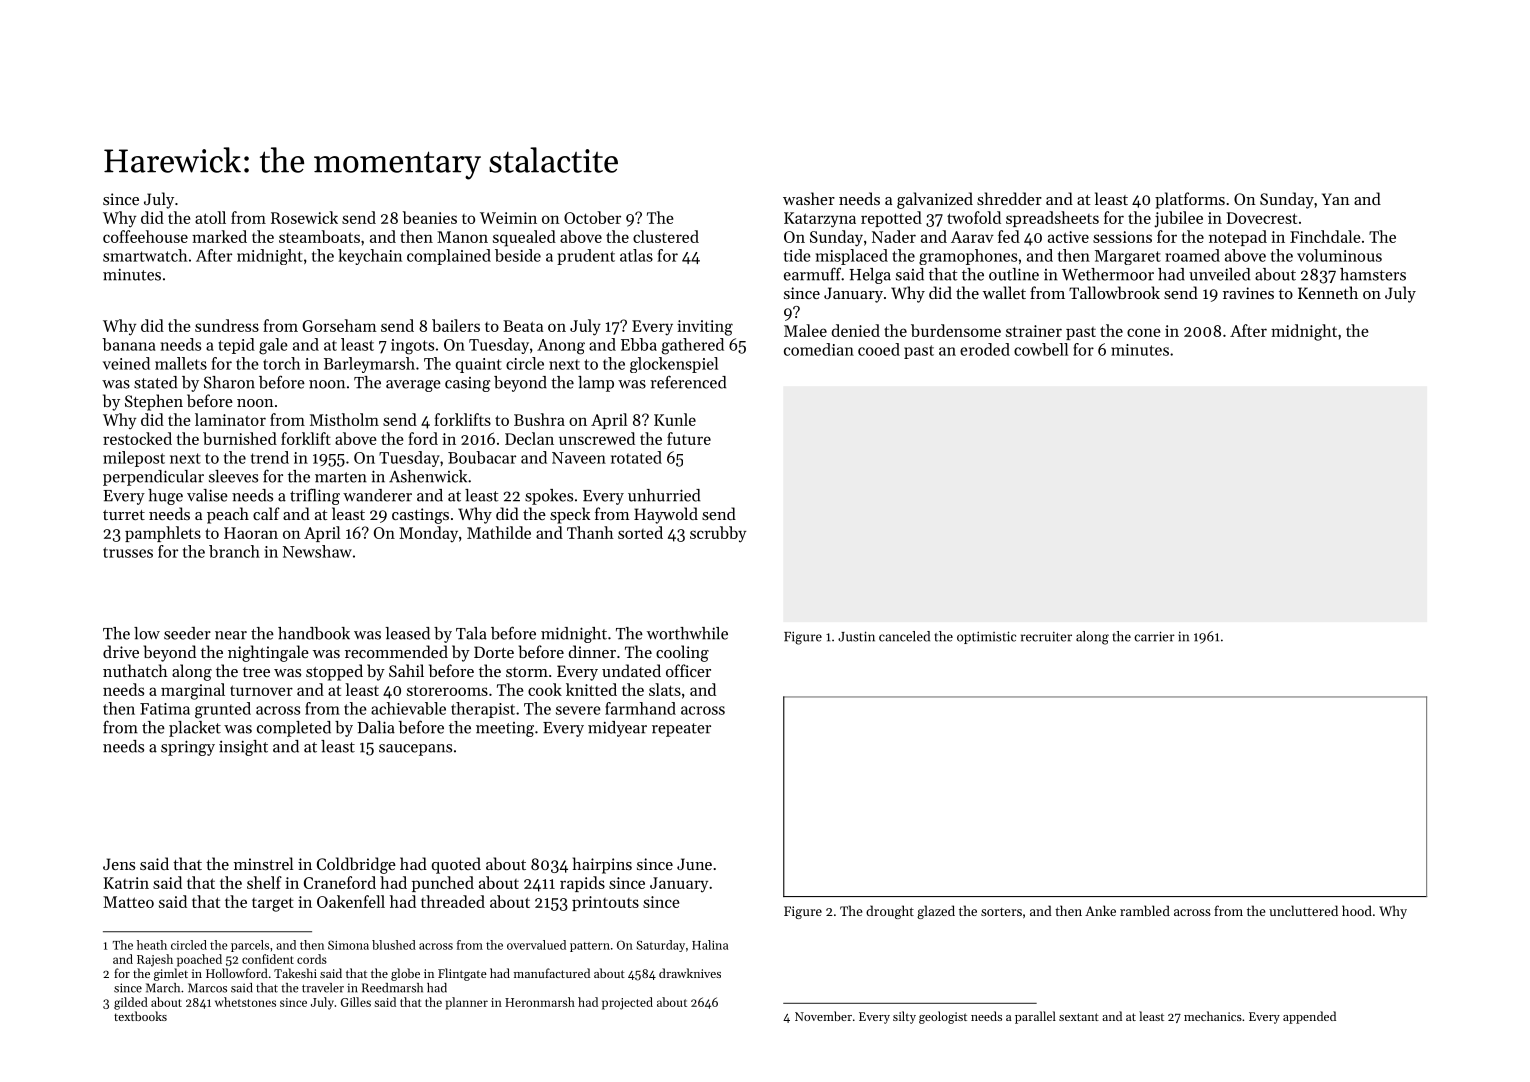 This screenshot has width=1530, height=1082. Describe the element at coordinates (1100, 910) in the screenshot. I see `Anke` at that location.
